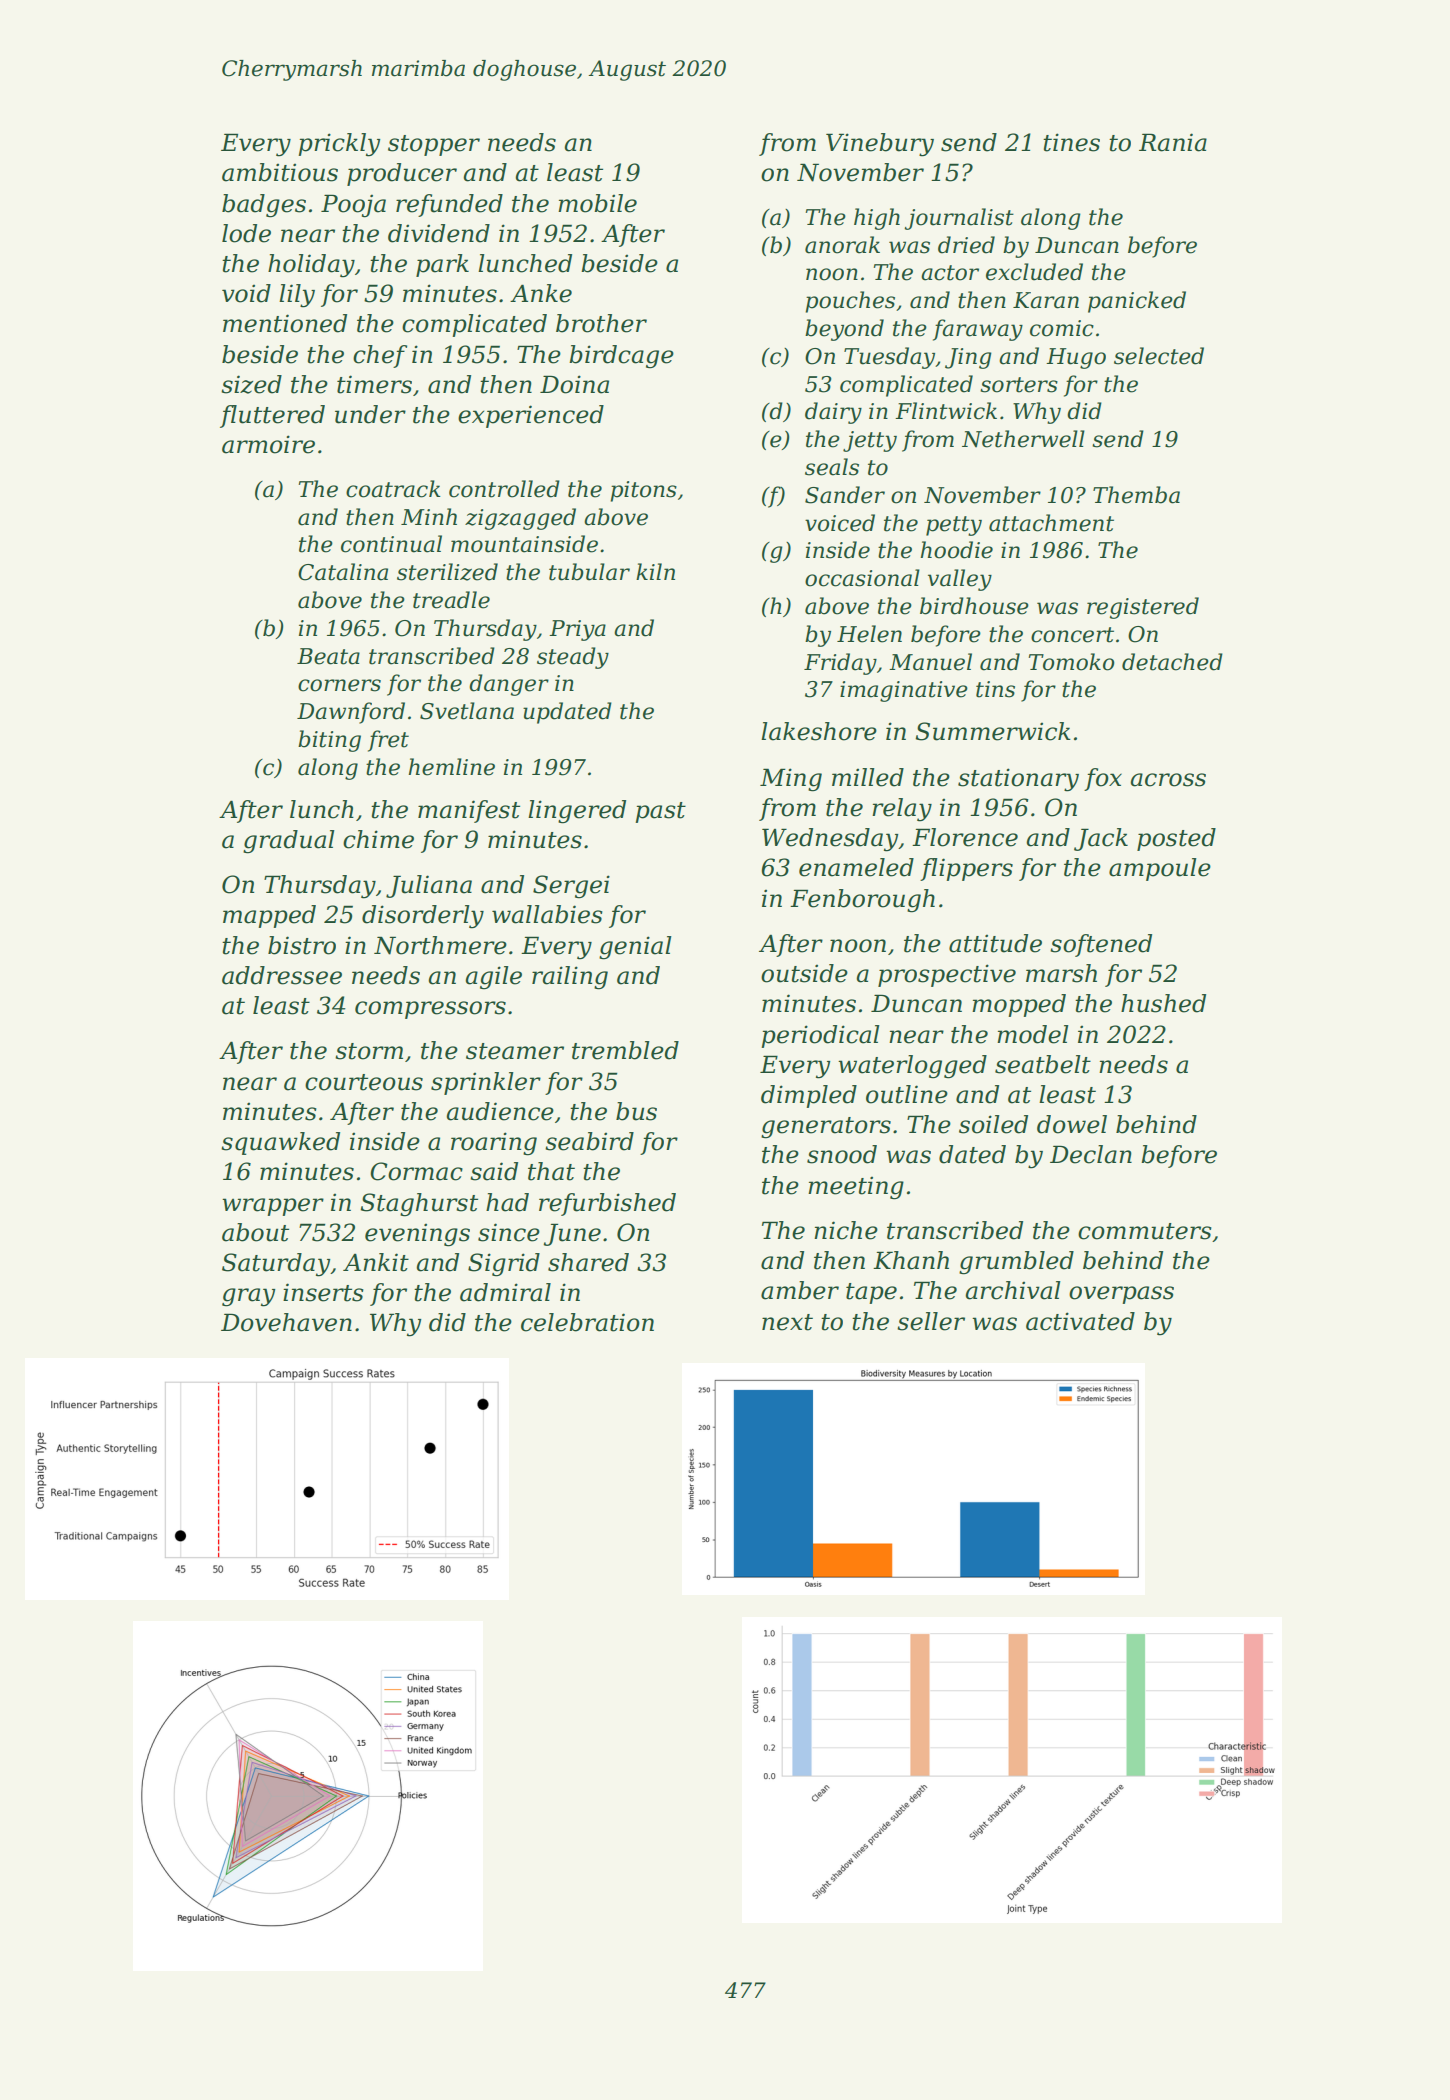  What do you see at coordinates (269, 916) in the screenshot?
I see `mapped` at bounding box center [269, 916].
